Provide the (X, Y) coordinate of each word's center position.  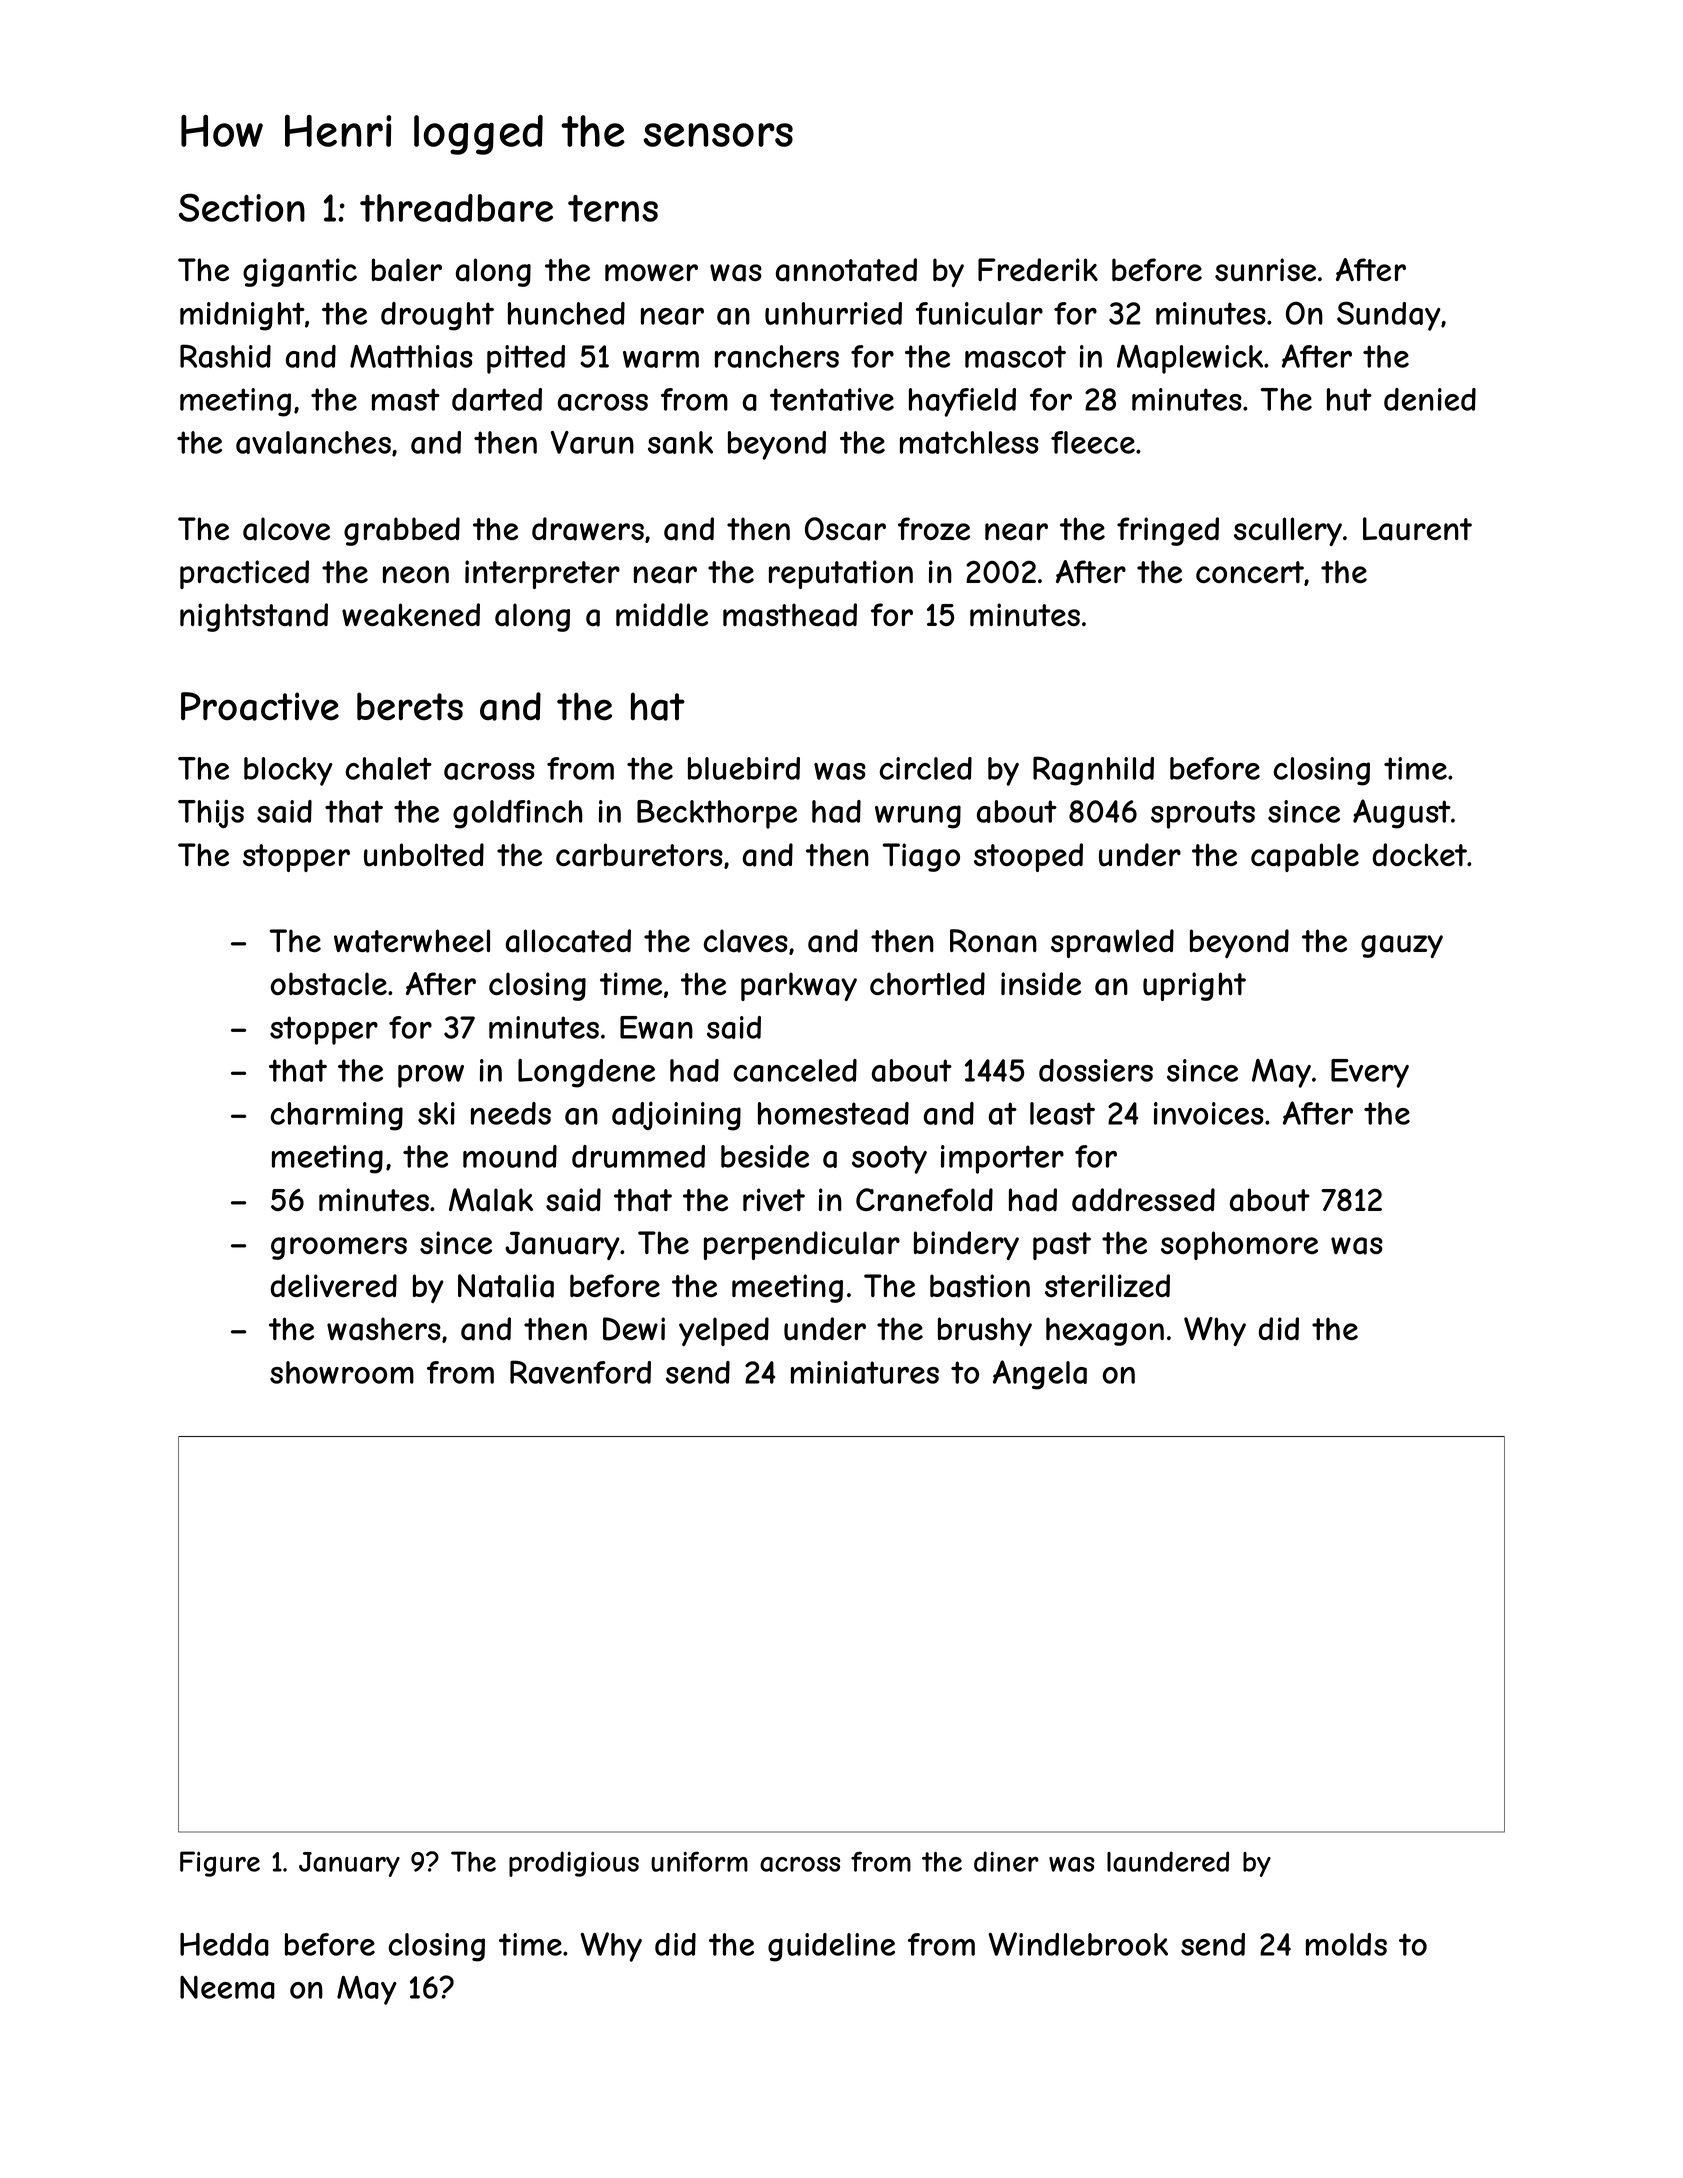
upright (1194, 986)
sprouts (1203, 814)
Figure (220, 1864)
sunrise (1265, 270)
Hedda (224, 1944)
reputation (841, 574)
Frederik (1038, 269)
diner (1006, 1861)
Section (242, 207)
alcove (286, 529)
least (1062, 1113)
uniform (699, 1861)
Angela (1040, 1375)
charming (337, 1116)
